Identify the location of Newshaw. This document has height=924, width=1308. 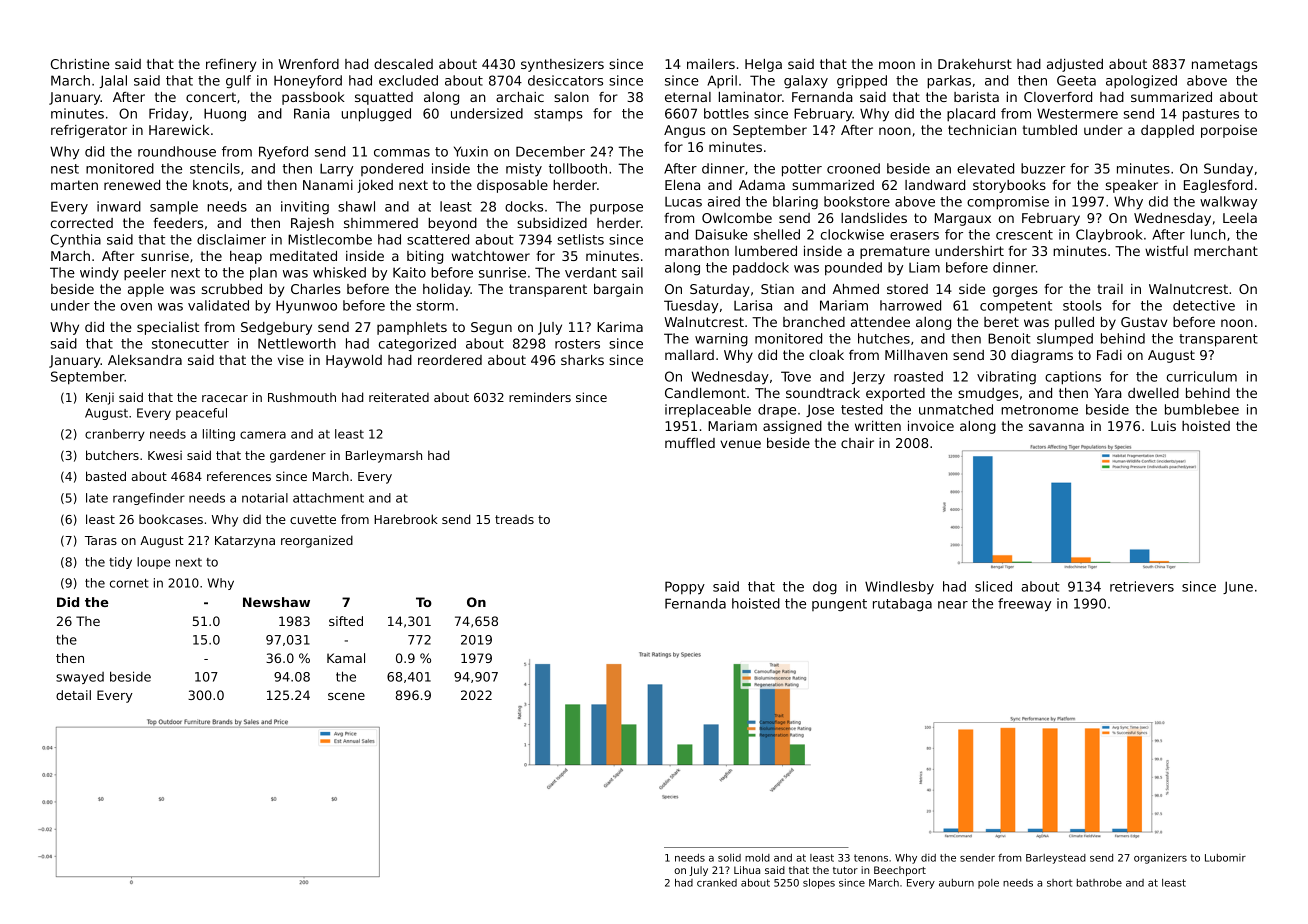
(276, 602).
